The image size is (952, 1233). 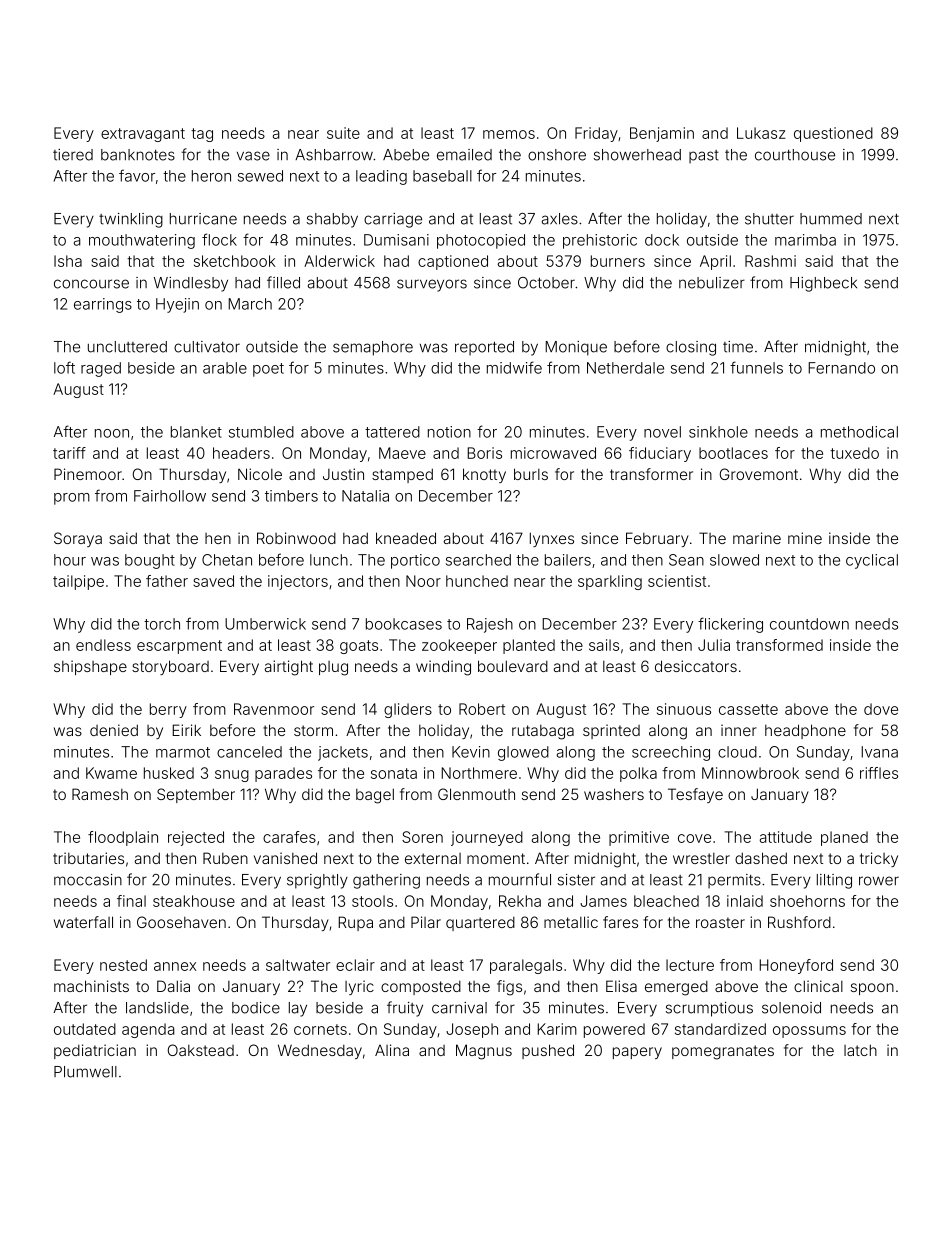 What do you see at coordinates (831, 219) in the page?
I see `hummed` at bounding box center [831, 219].
